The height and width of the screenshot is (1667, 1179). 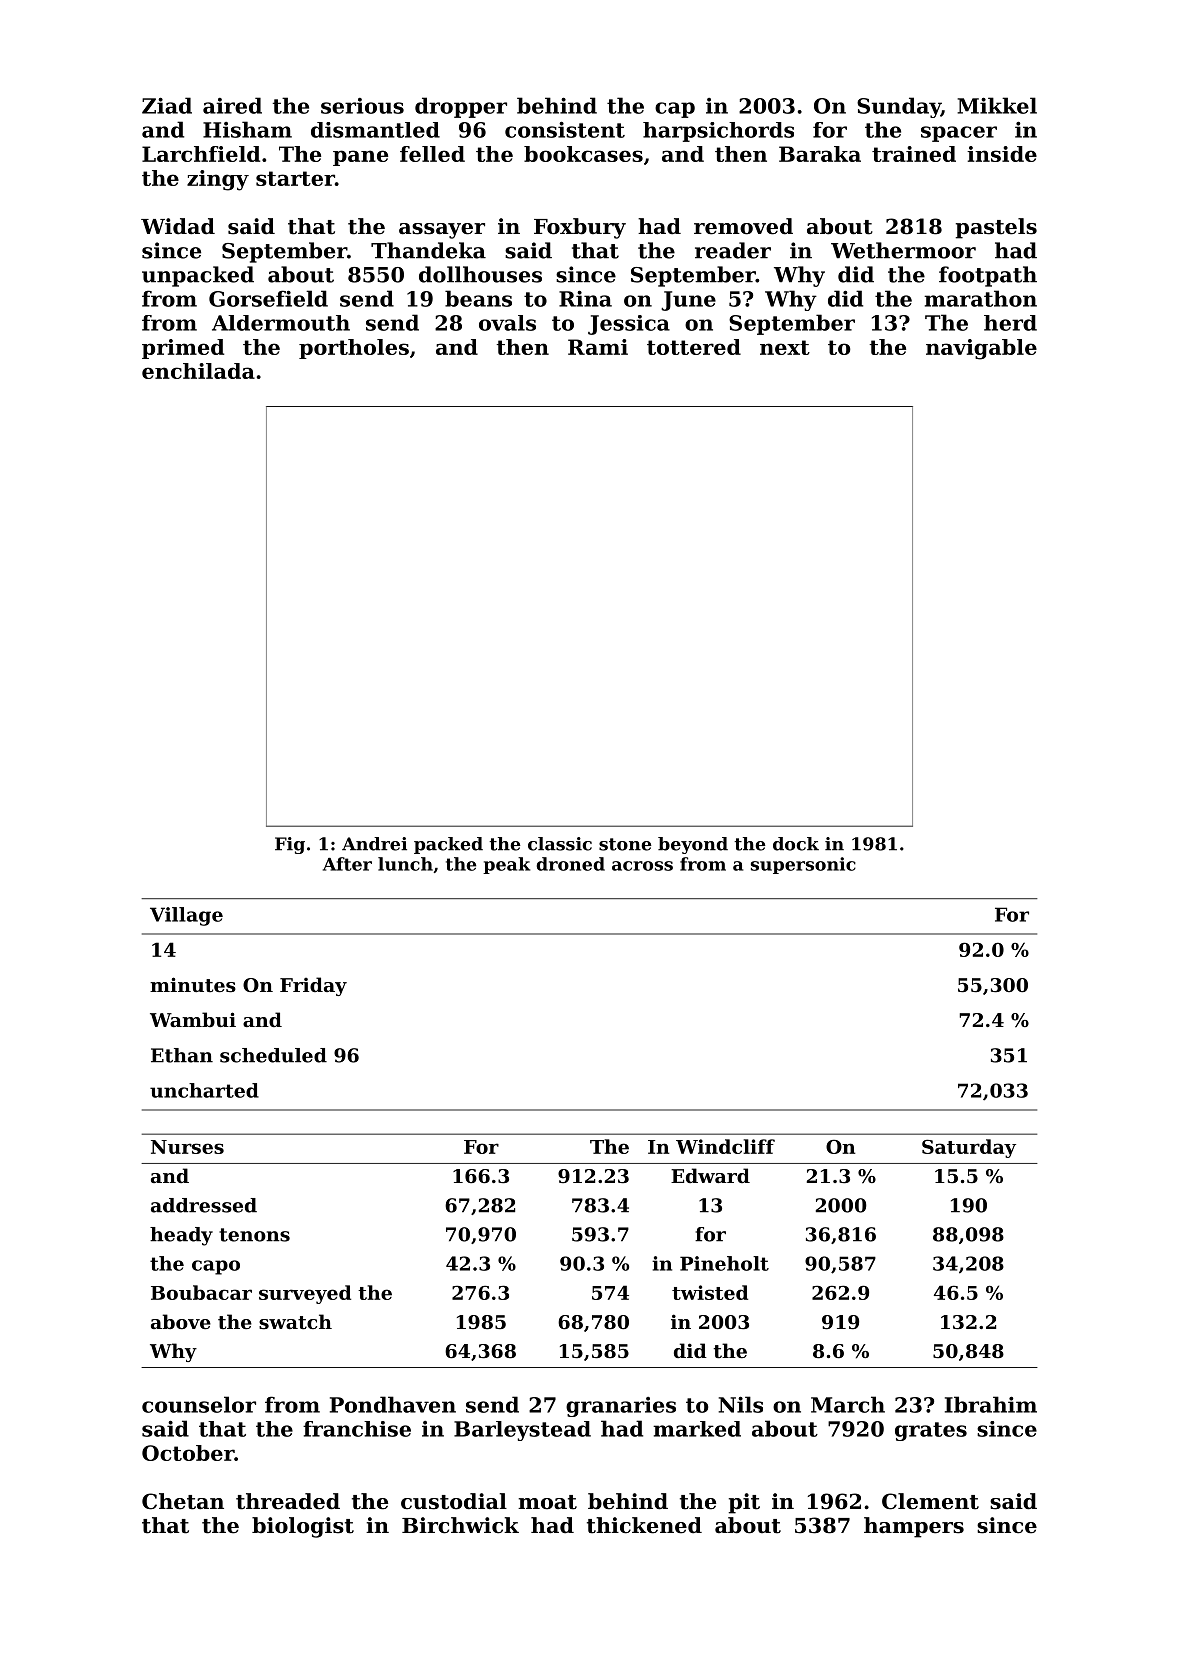 I want to click on uncharted, so click(x=204, y=1090).
